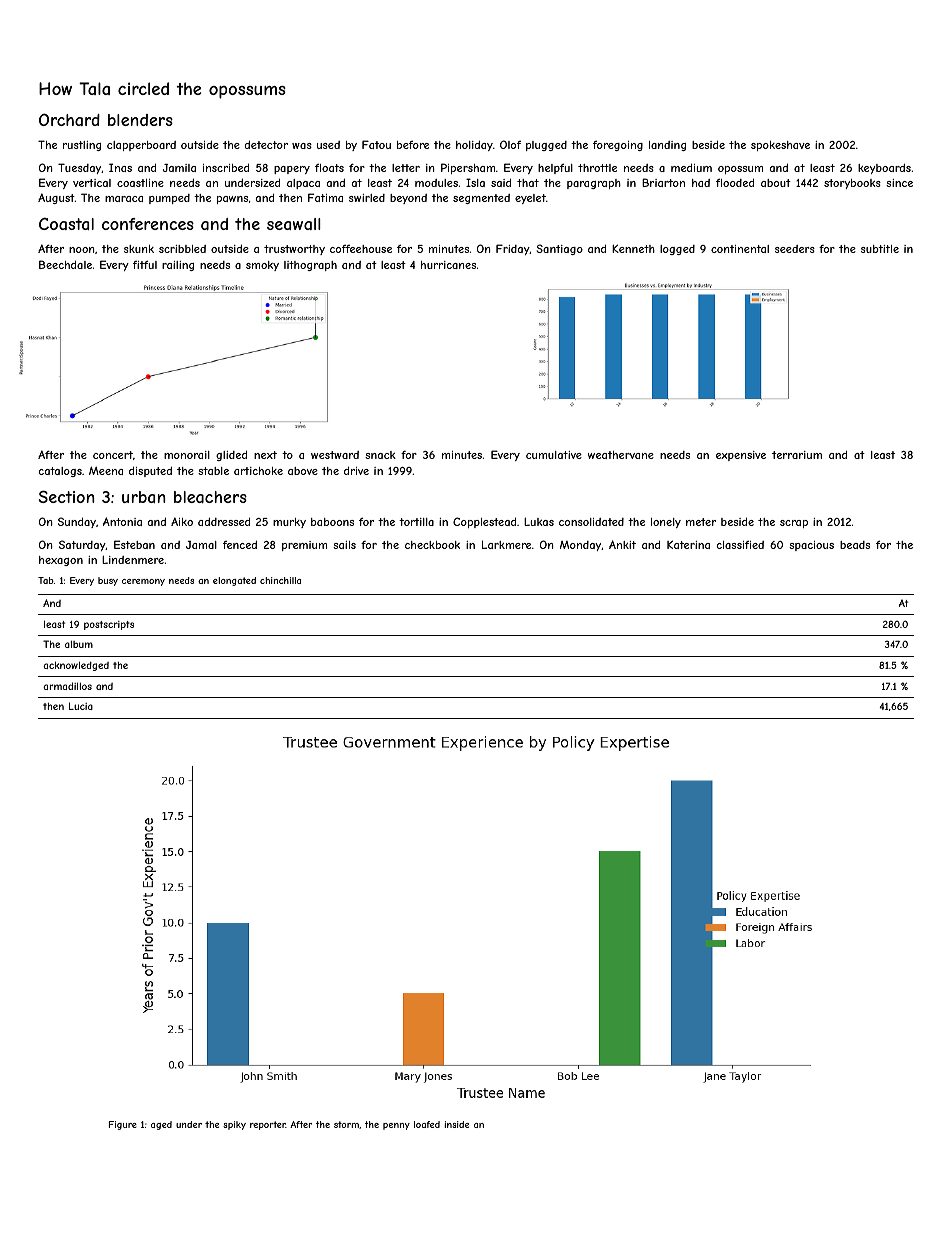 The width and height of the screenshot is (952, 1233). I want to click on beads, so click(855, 545).
